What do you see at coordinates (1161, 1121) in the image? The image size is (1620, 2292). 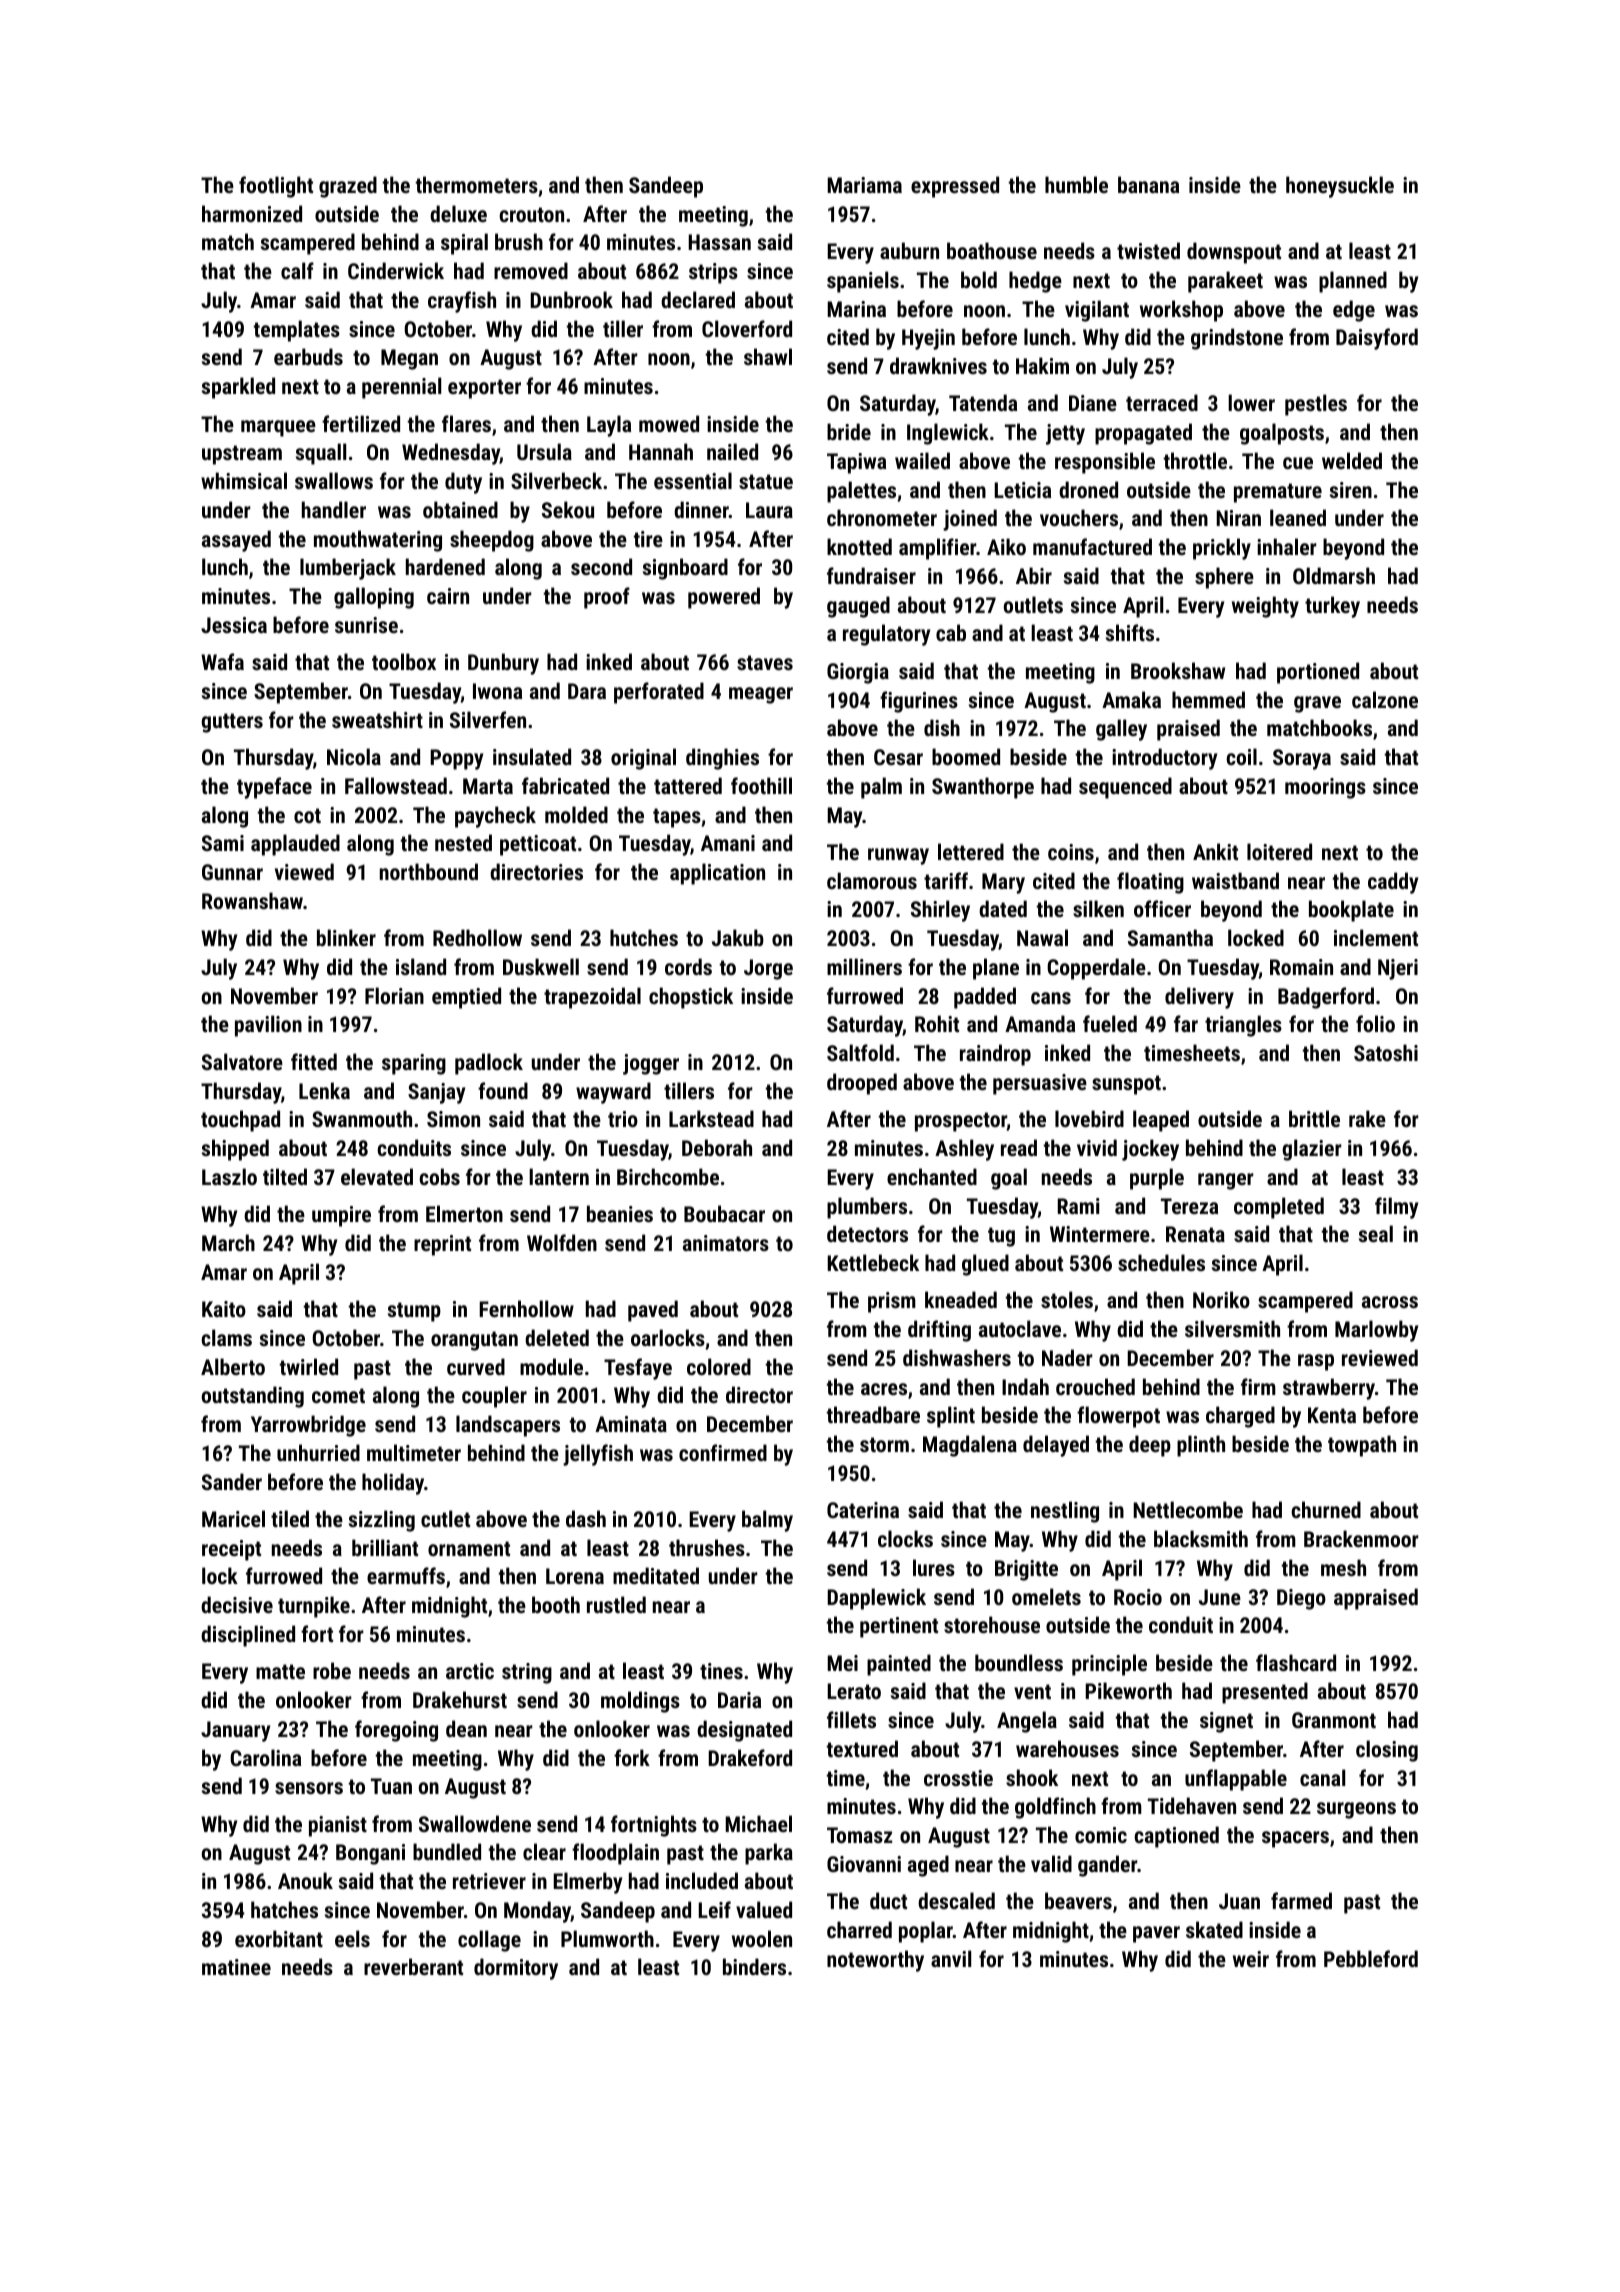 I see `leaped` at bounding box center [1161, 1121].
